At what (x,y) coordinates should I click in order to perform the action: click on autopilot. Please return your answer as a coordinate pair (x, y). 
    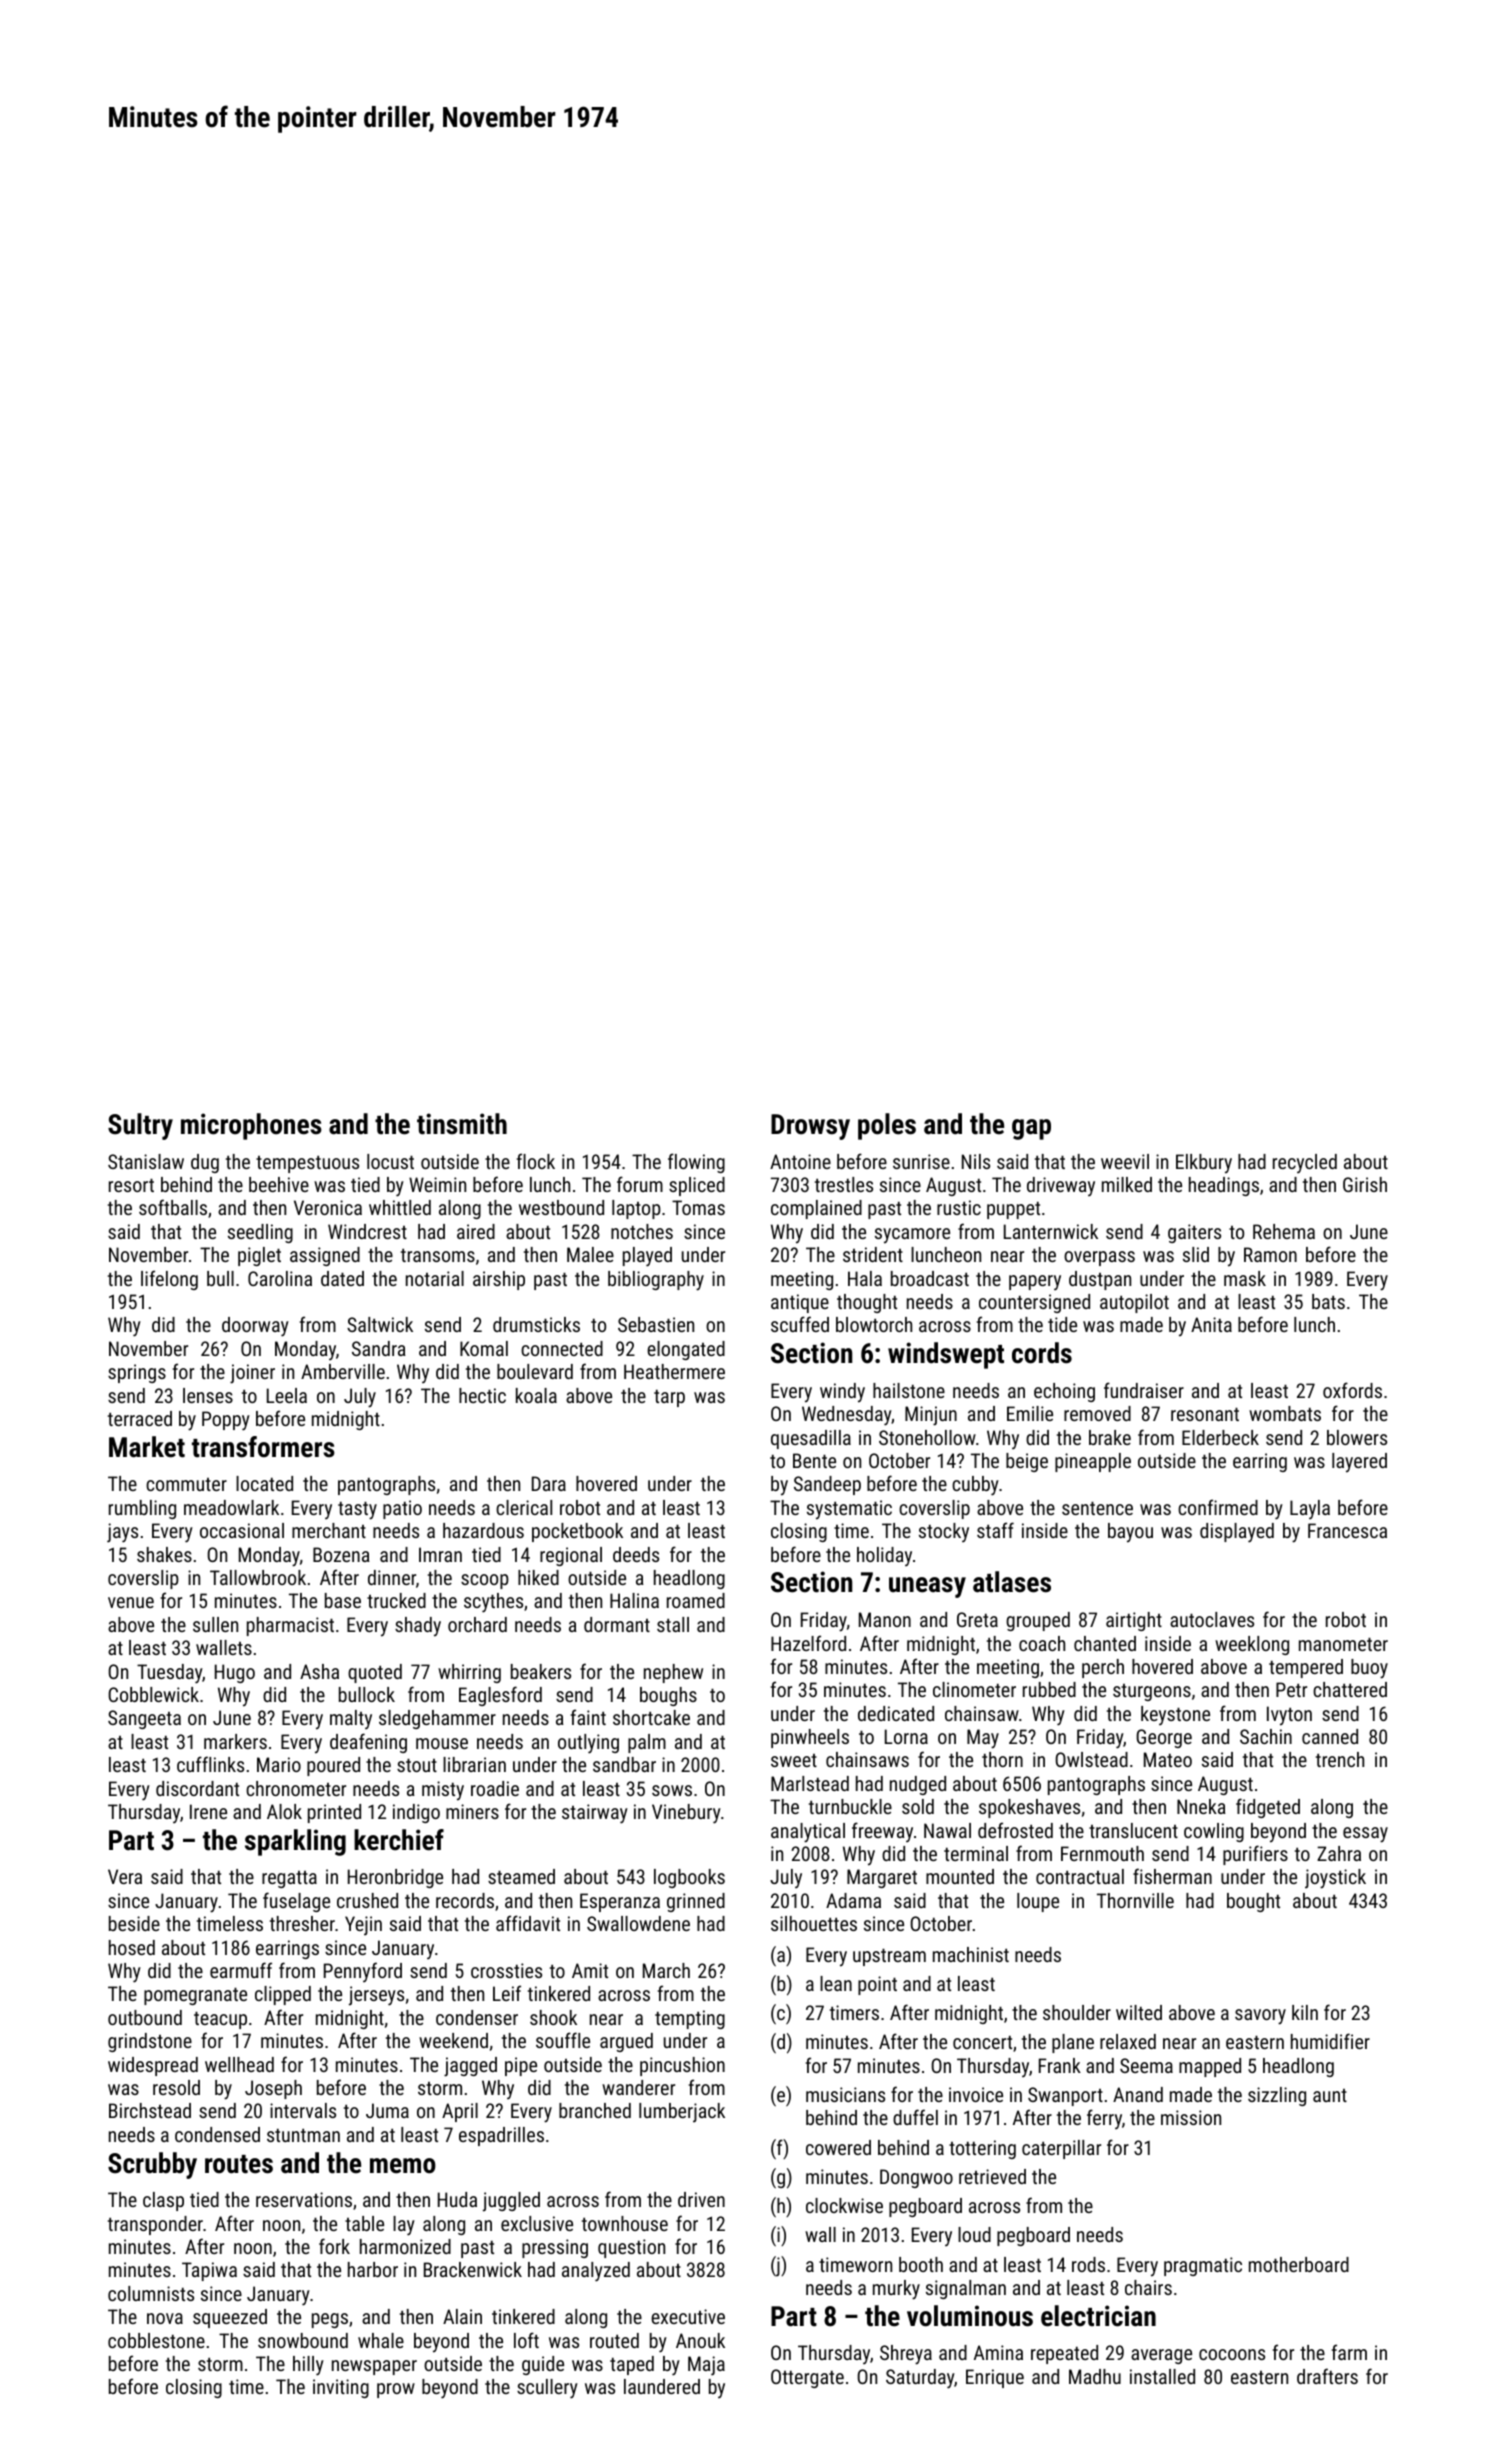
    Looking at the image, I should click on (1134, 1303).
